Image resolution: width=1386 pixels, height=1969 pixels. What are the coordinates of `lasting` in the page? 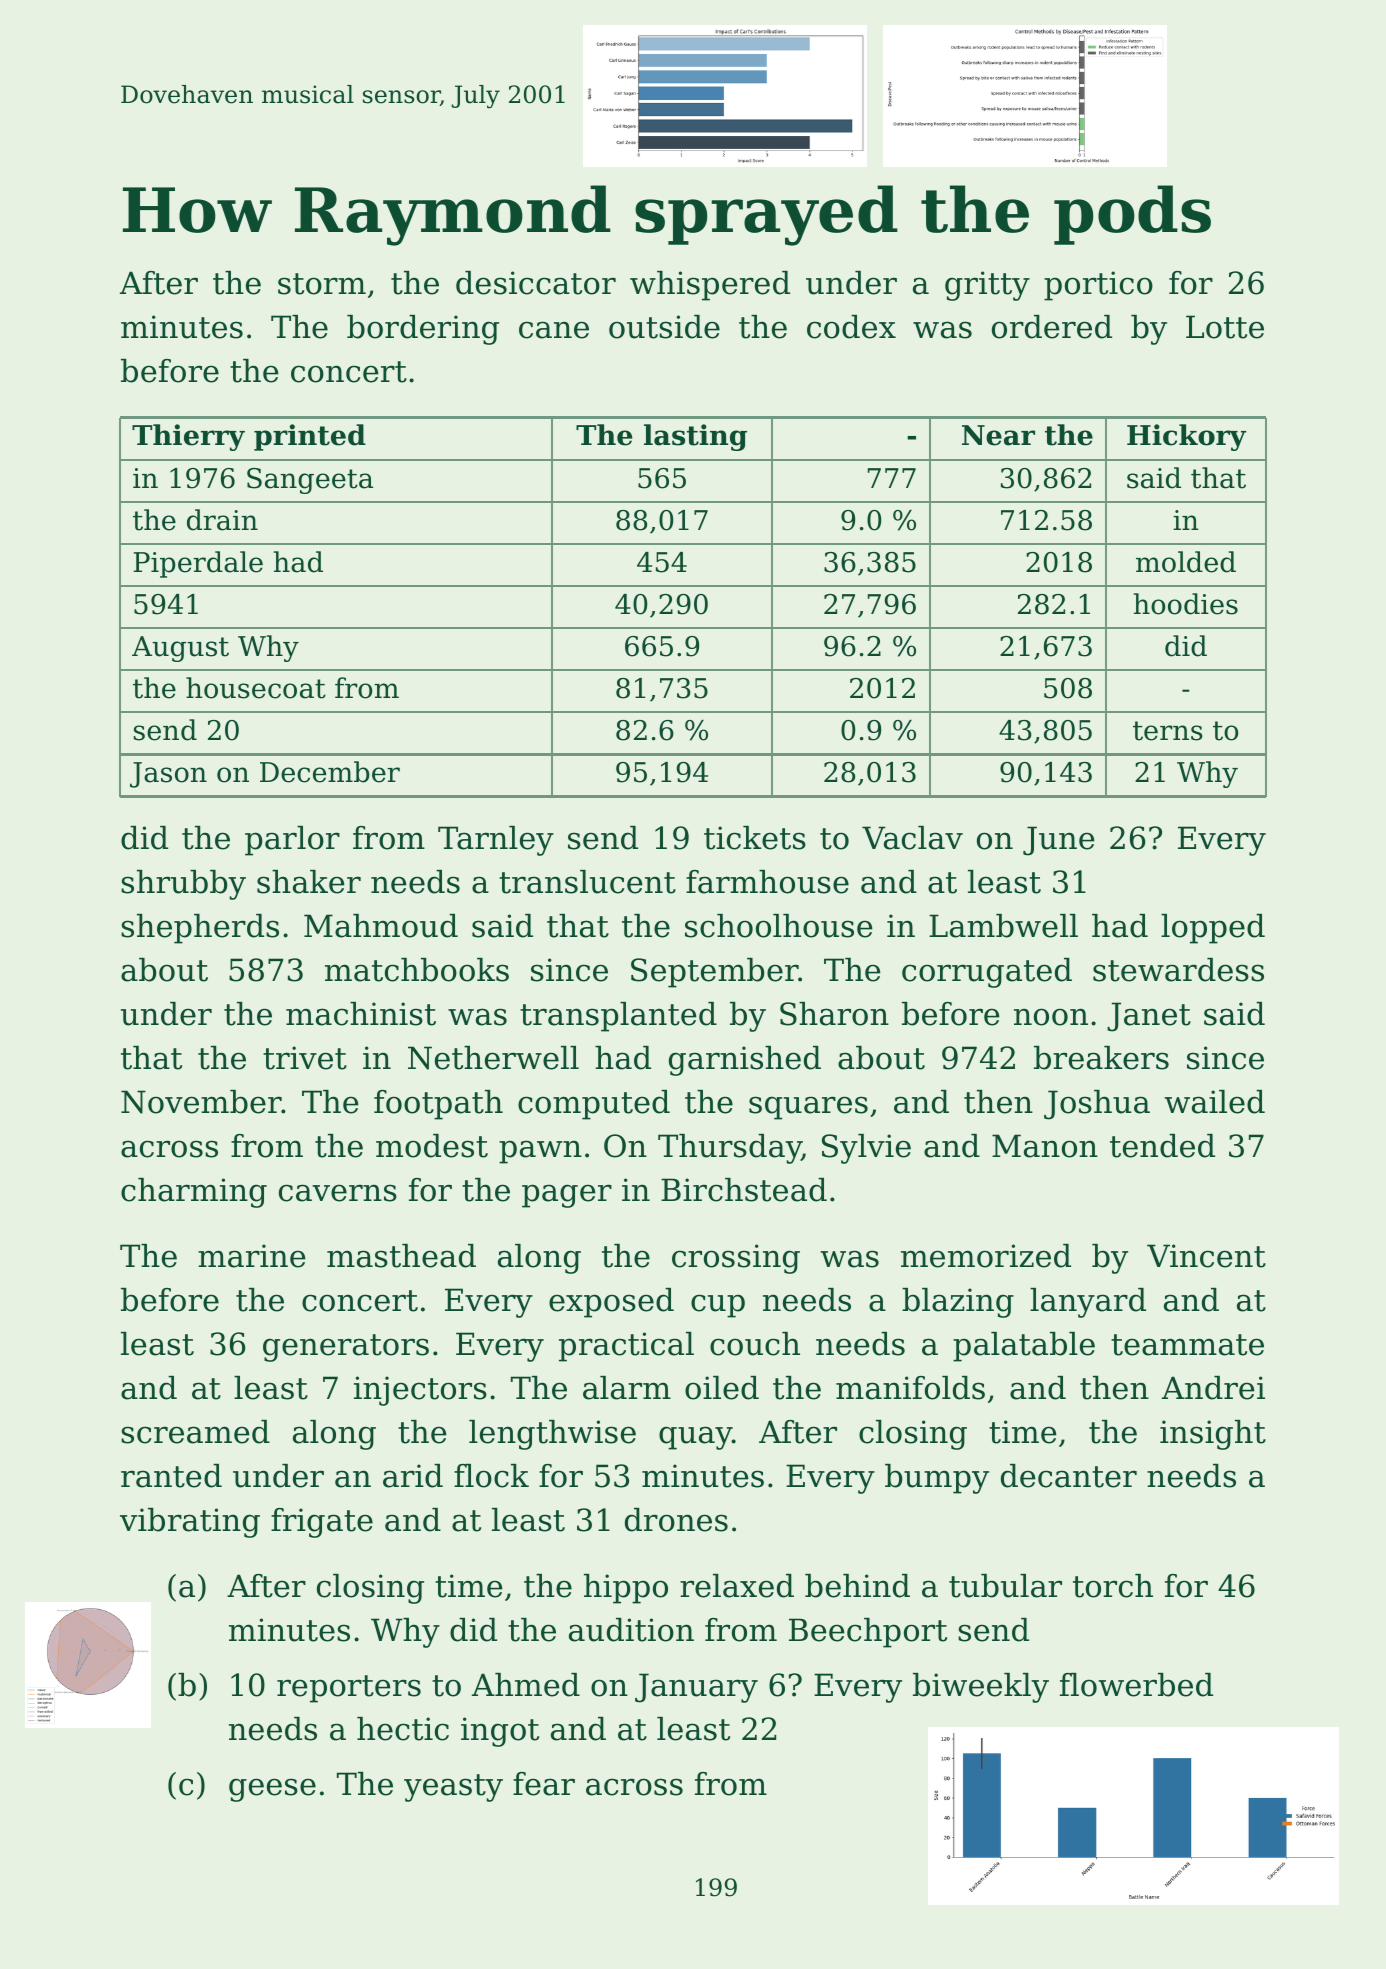 It's located at (695, 437).
